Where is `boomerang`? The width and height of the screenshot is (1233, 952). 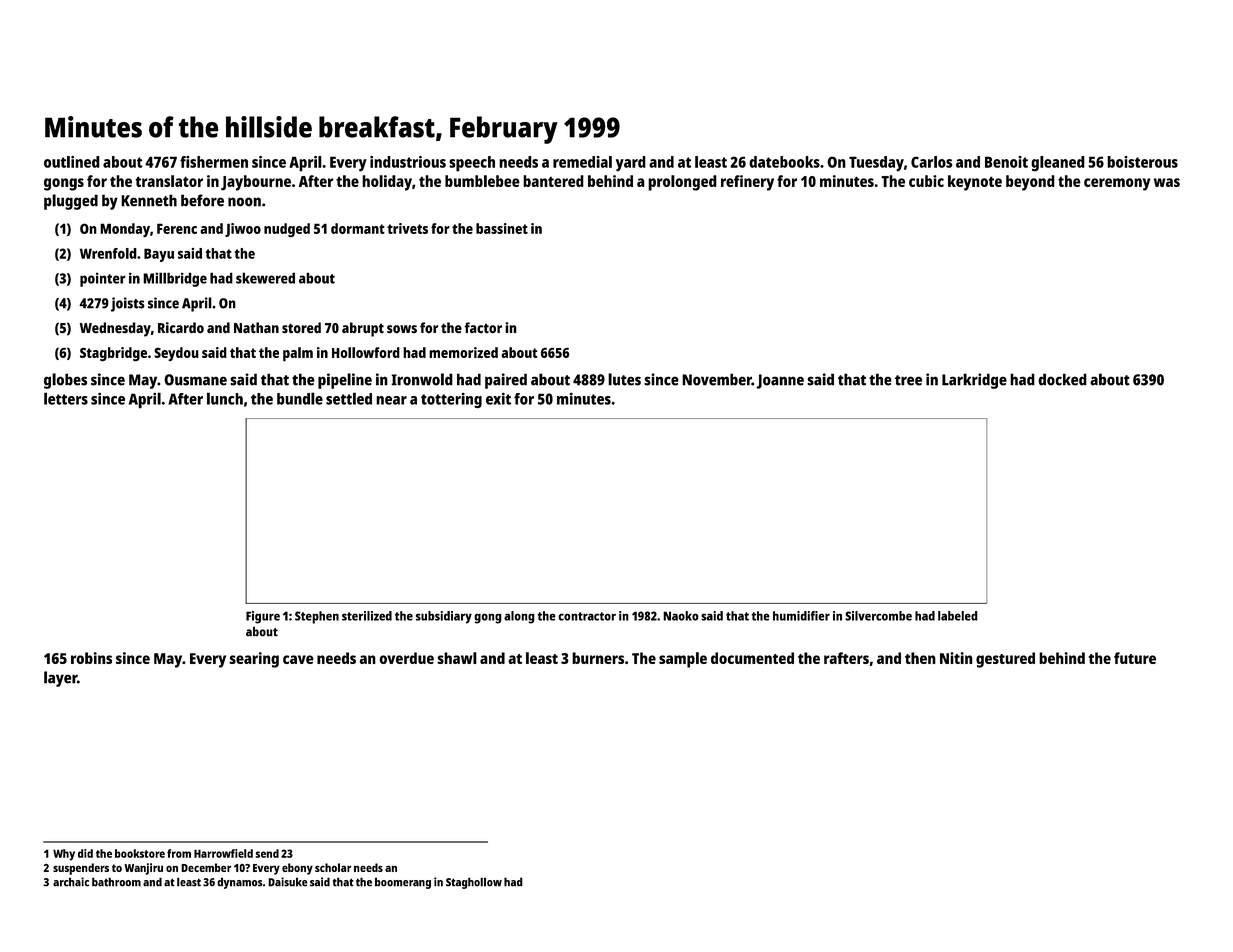
boomerang is located at coordinates (403, 883).
